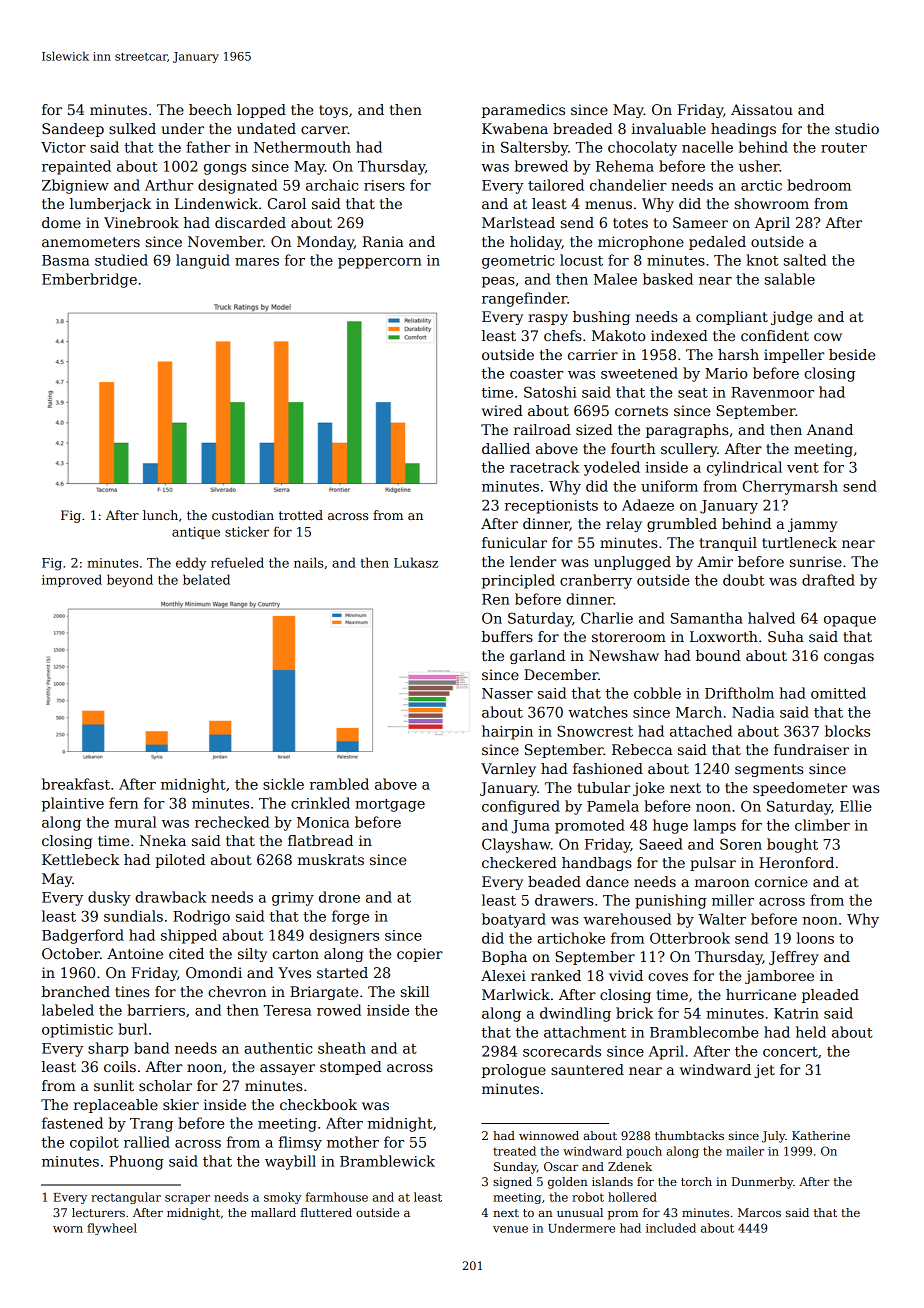 Image resolution: width=924 pixels, height=1308 pixels. Describe the element at coordinates (331, 859) in the page. I see `muskrats` at that location.
